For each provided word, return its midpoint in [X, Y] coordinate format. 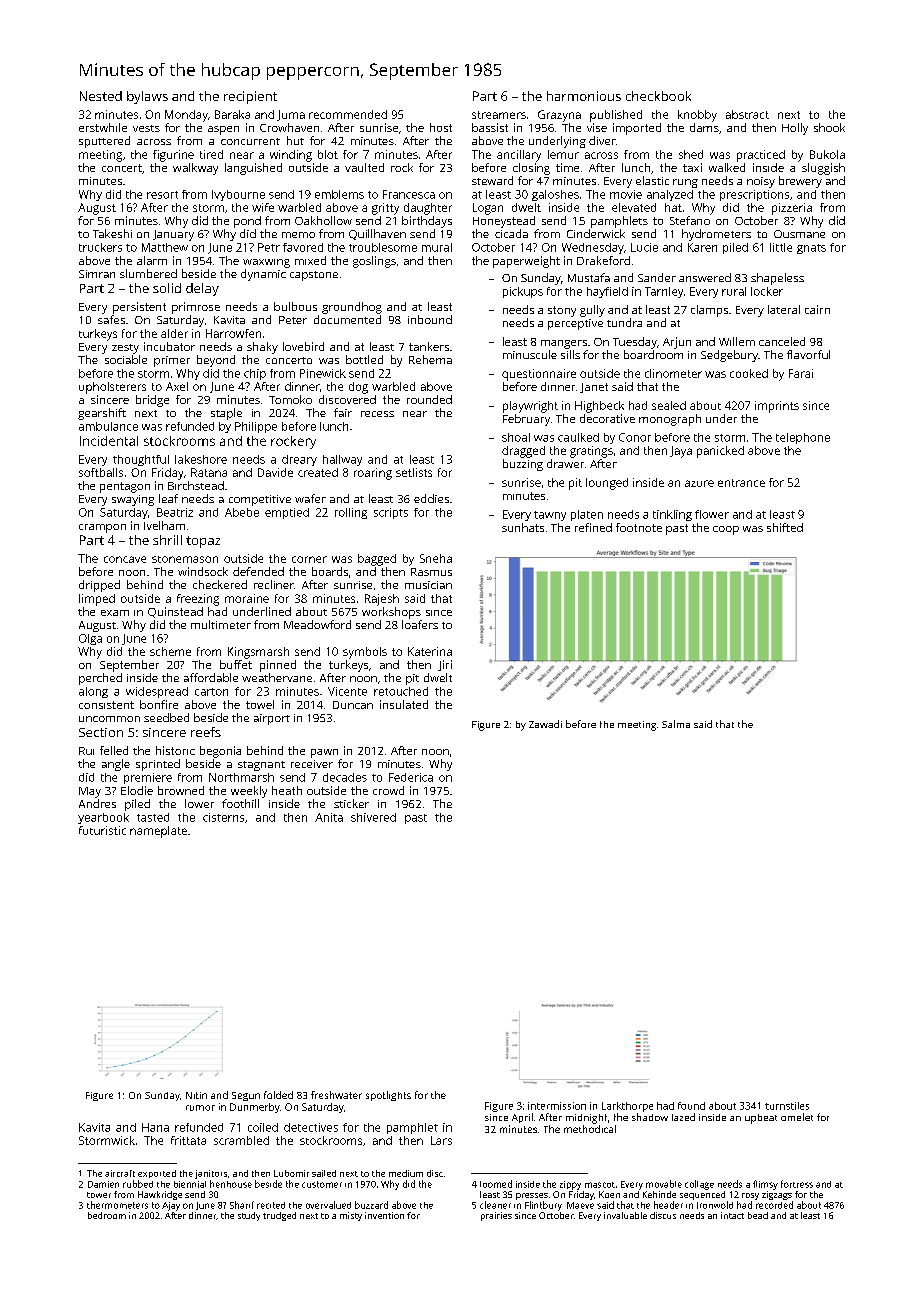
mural [437, 247]
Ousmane [799, 234]
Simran [97, 274]
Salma [676, 724]
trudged [279, 1216]
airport [272, 719]
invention [384, 1215]
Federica [411, 777]
